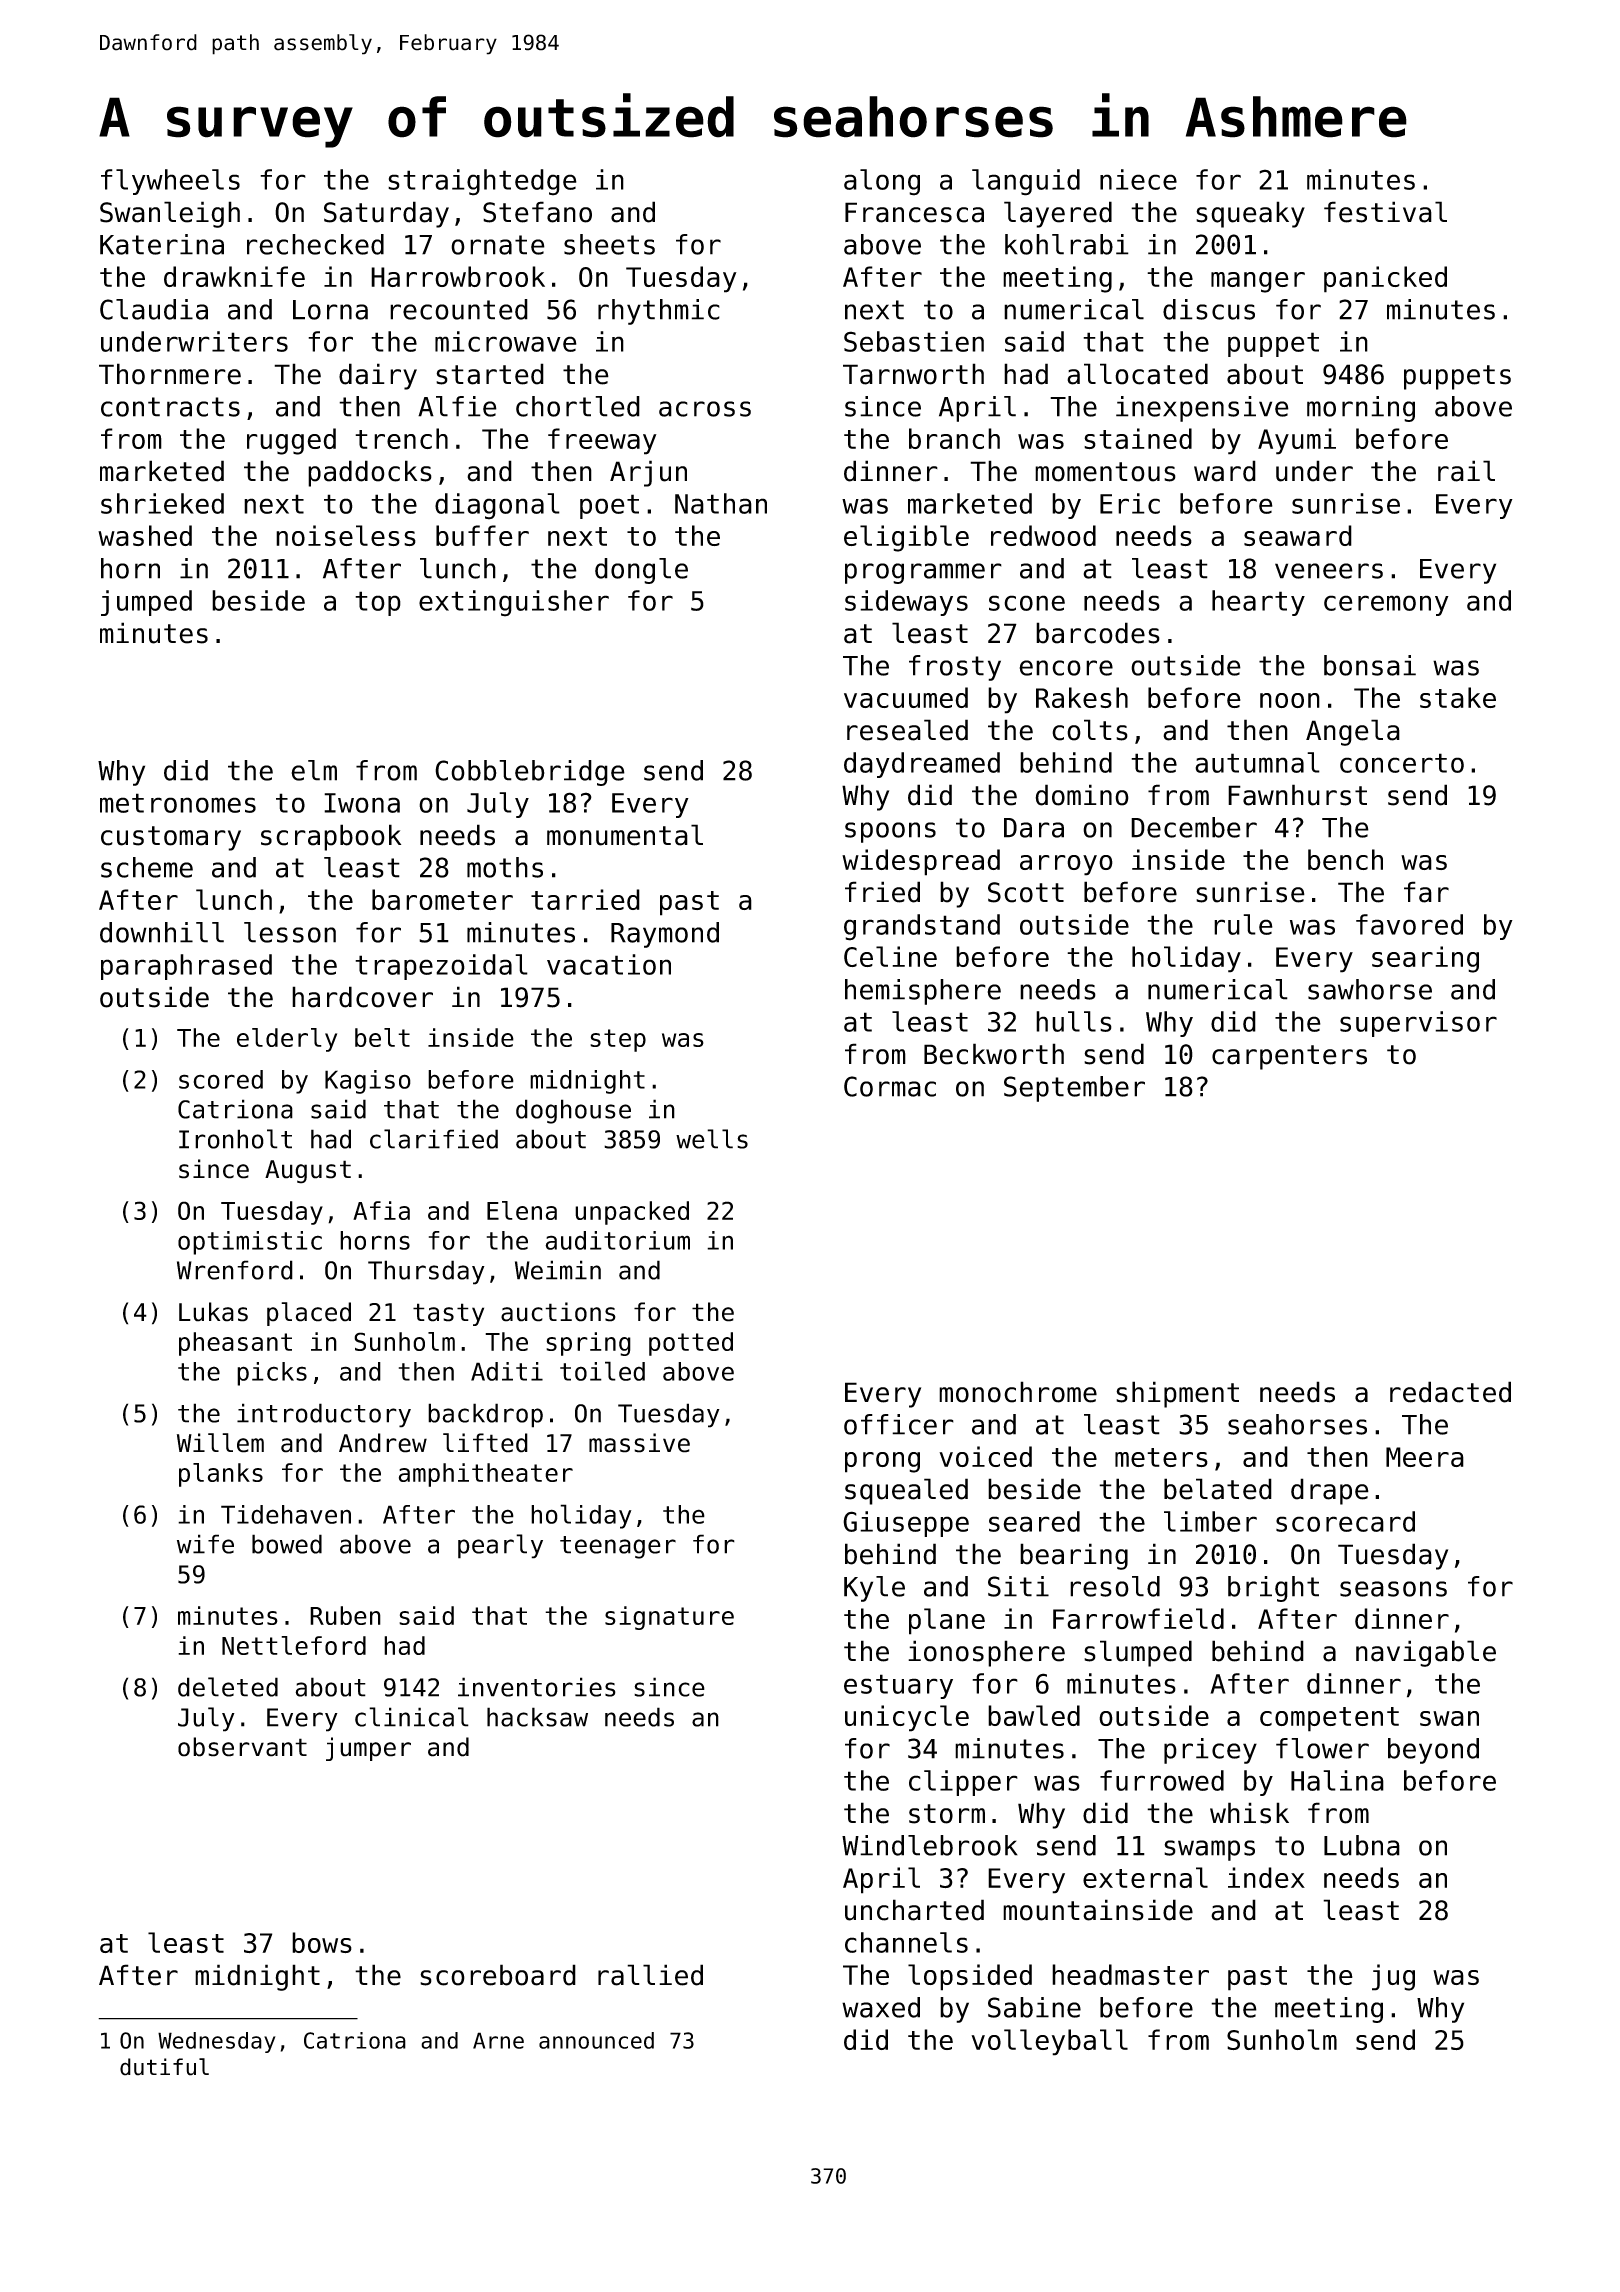 The width and height of the document is (1620, 2292). I want to click on bows, so click(322, 1942).
